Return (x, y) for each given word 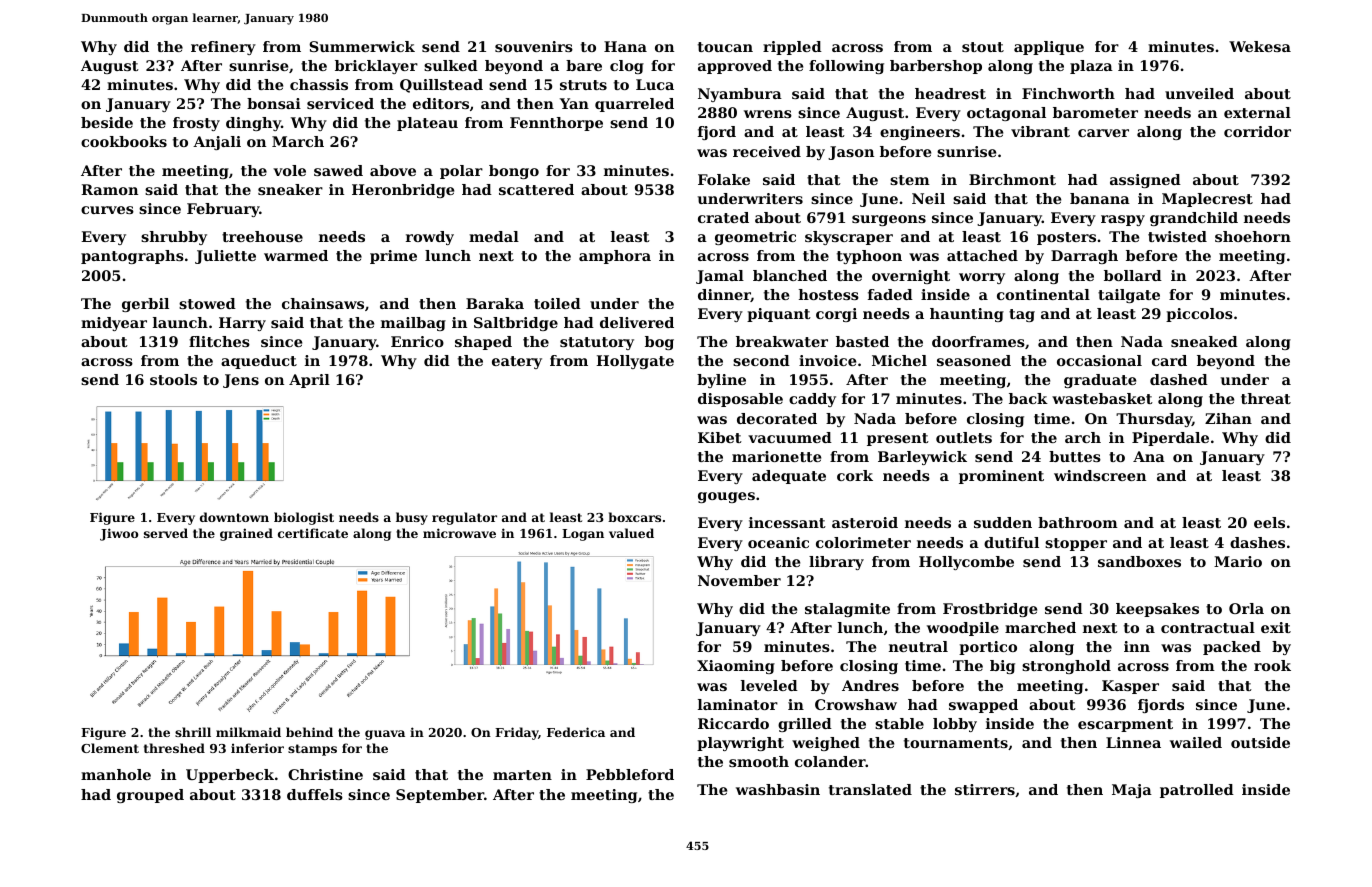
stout (983, 47)
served (166, 533)
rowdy (430, 238)
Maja (1132, 791)
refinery (223, 48)
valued (631, 533)
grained (246, 534)
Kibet (720, 437)
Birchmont (1012, 179)
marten (522, 775)
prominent (1001, 477)
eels (1269, 522)
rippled (792, 48)
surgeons (889, 220)
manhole (116, 774)
